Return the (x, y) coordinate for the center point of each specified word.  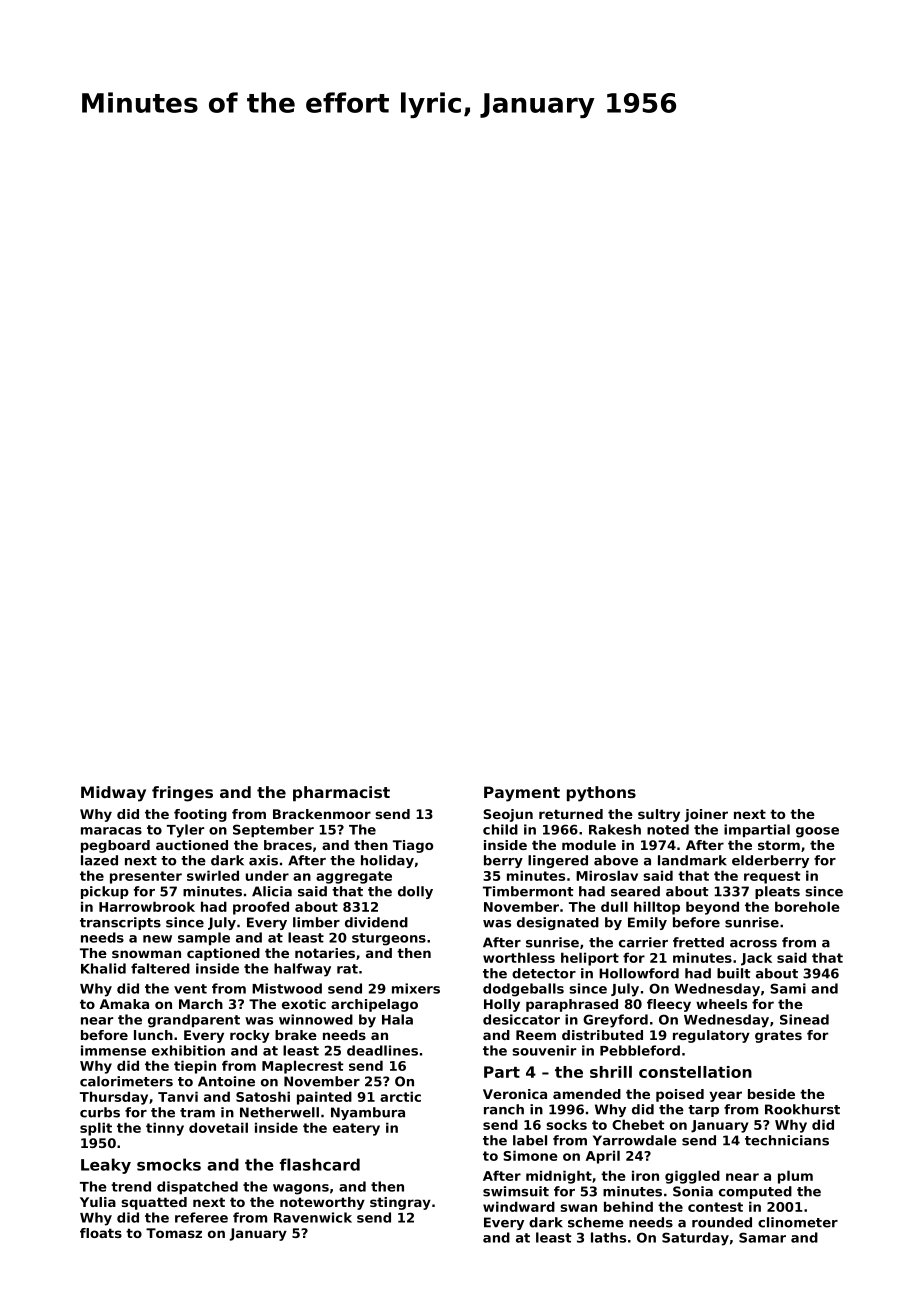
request (772, 877)
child (500, 829)
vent (190, 989)
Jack (756, 959)
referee (201, 1217)
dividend (376, 922)
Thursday (114, 1098)
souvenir (544, 1050)
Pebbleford (640, 1050)
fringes (182, 794)
